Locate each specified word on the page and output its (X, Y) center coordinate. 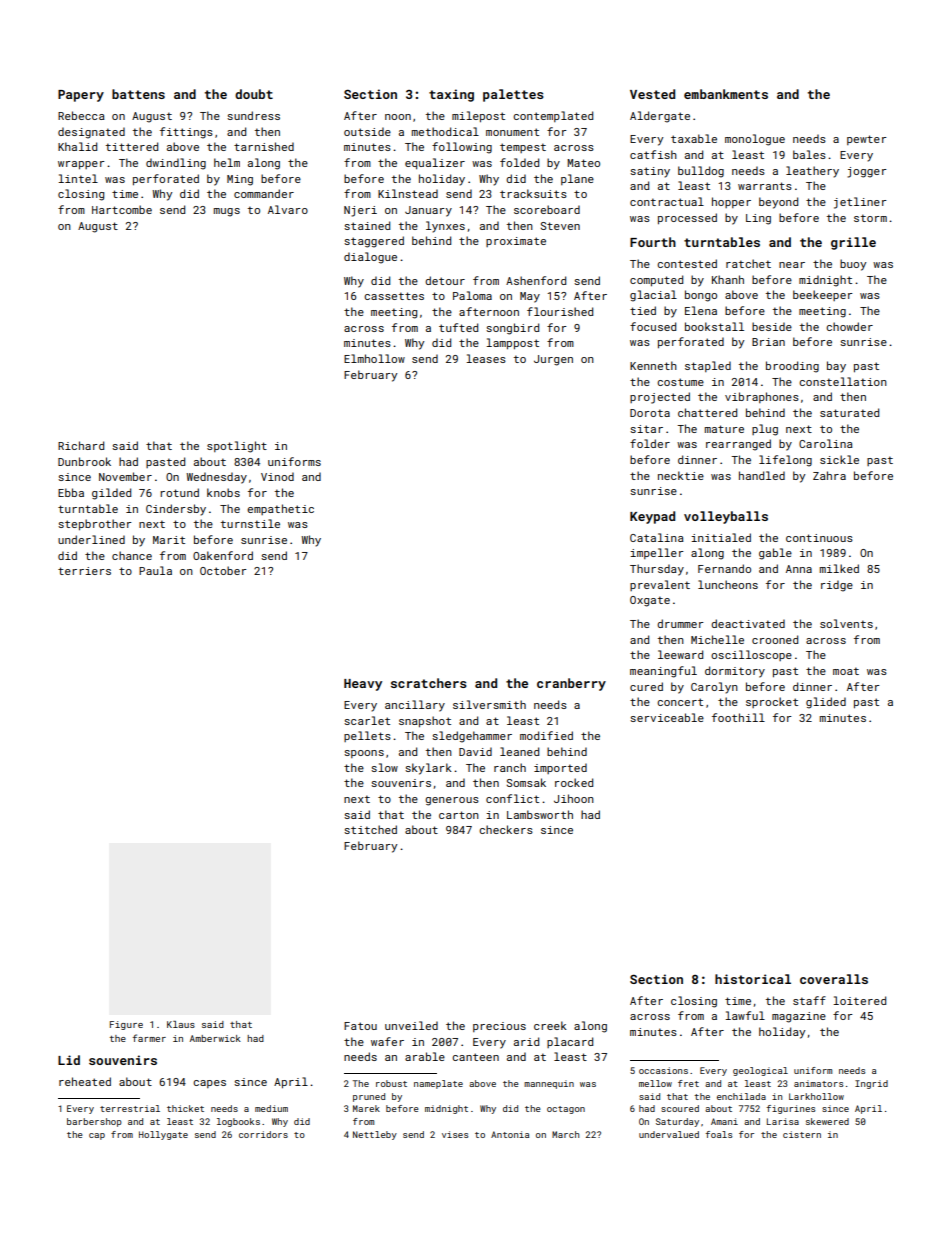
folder (650, 443)
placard (570, 1042)
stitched (370, 829)
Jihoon (574, 798)
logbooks (238, 1122)
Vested (652, 94)
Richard (81, 445)
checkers (506, 829)
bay (836, 367)
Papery (81, 96)
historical (753, 979)
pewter (867, 140)
